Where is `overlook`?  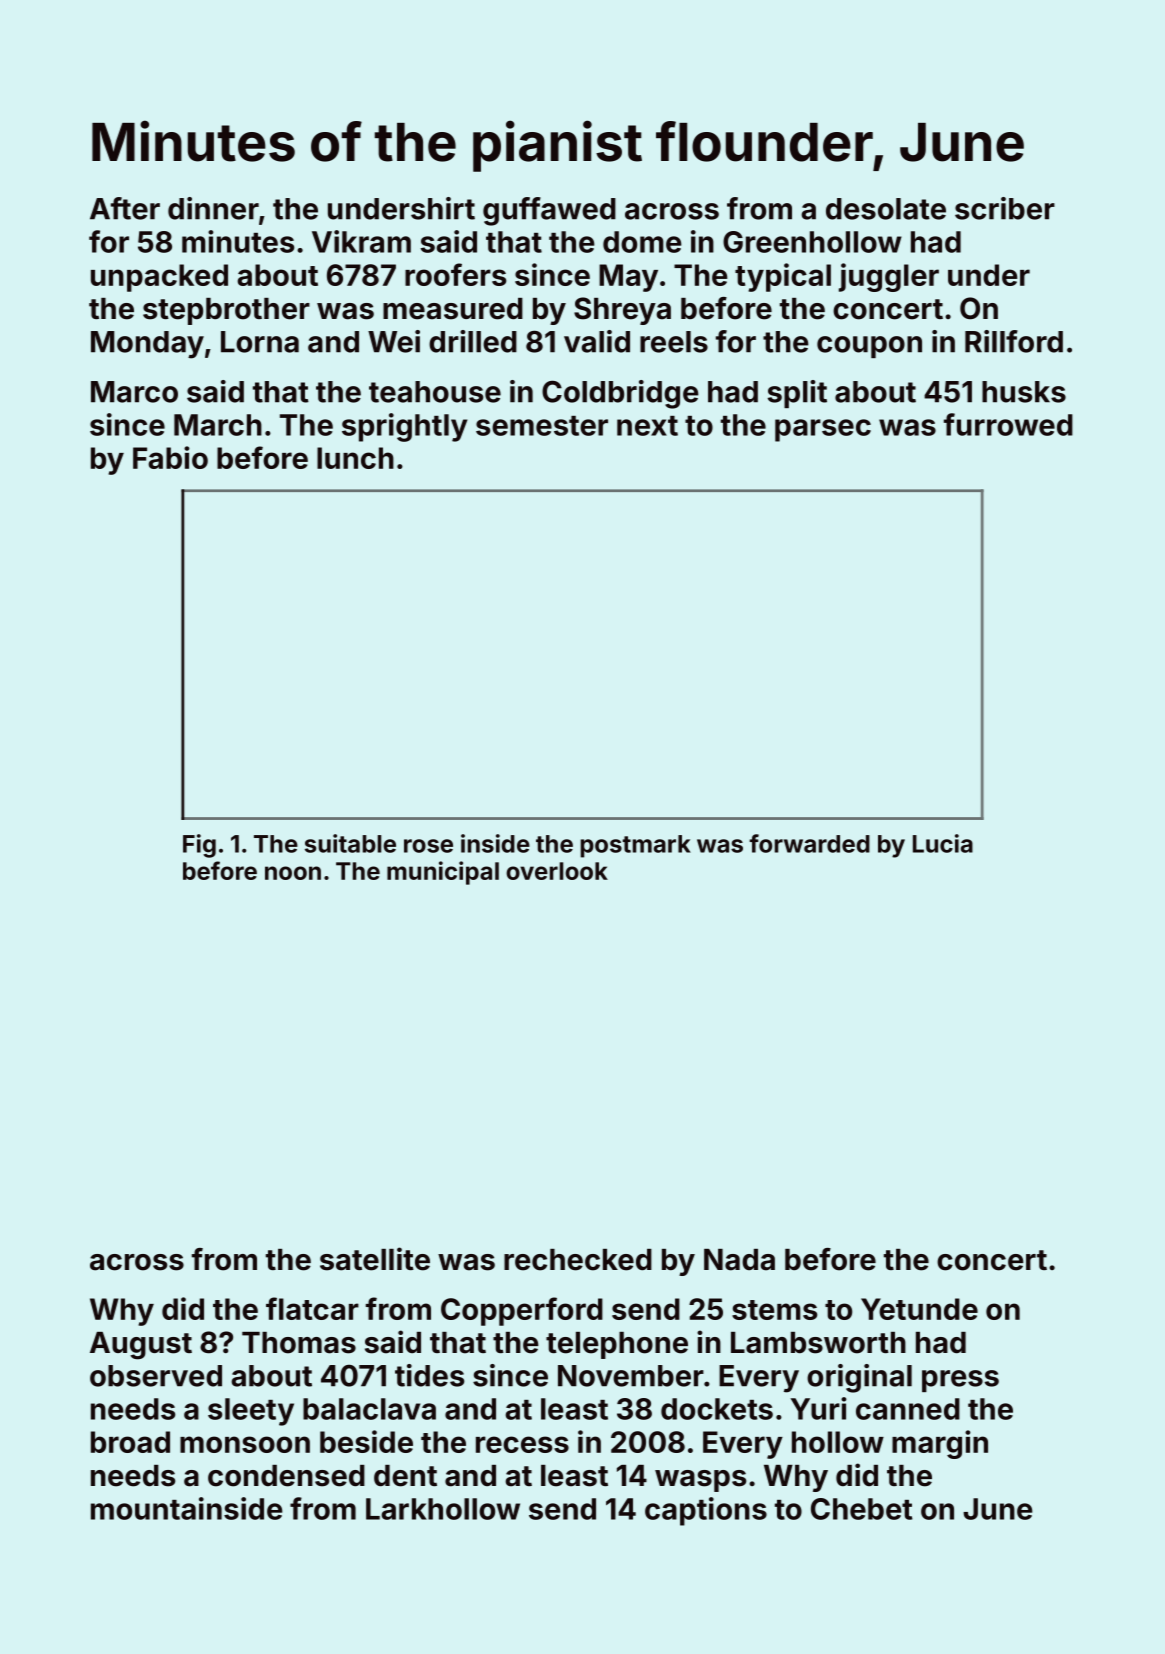 overlook is located at coordinates (557, 871).
